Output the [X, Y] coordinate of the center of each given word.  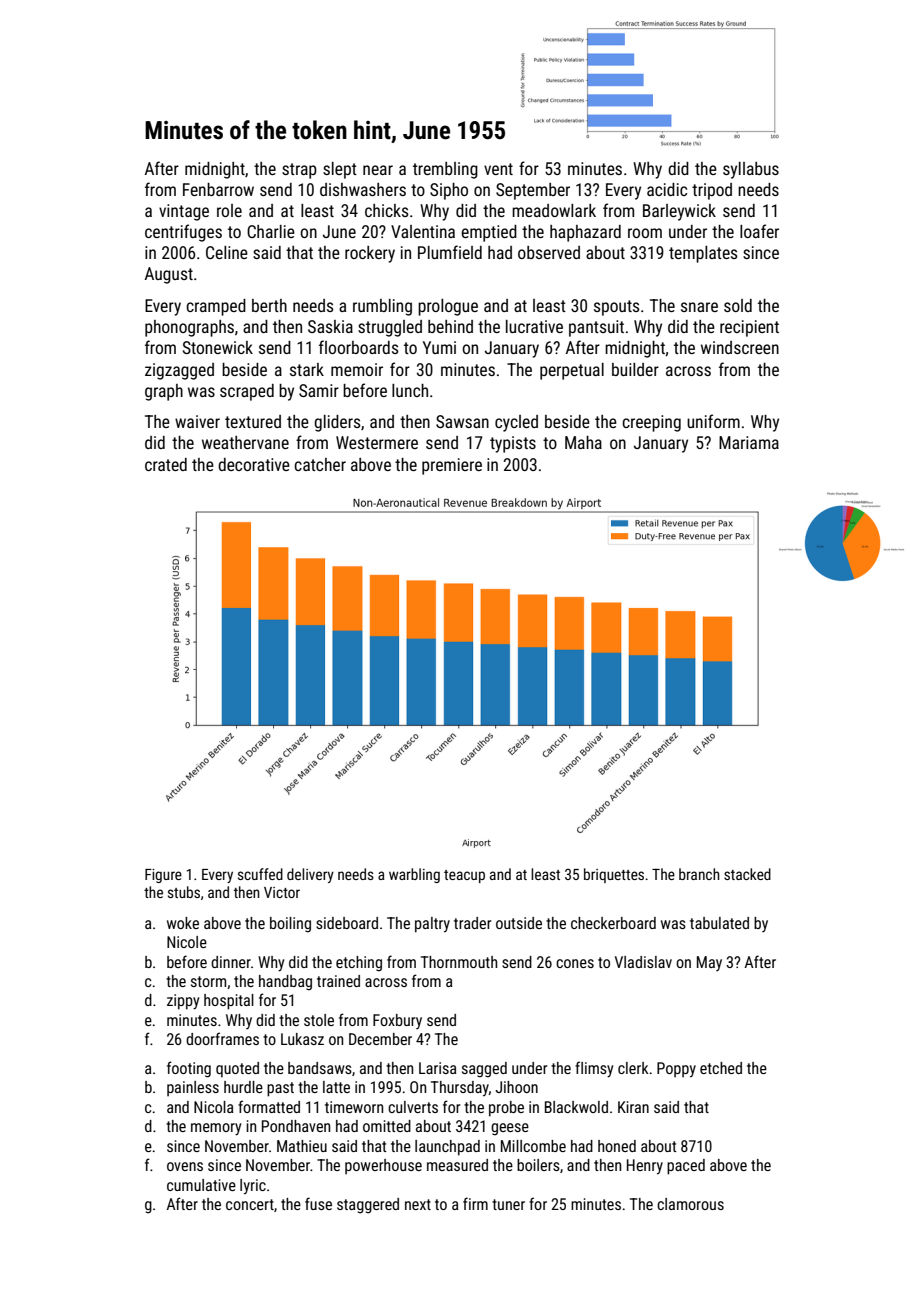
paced [686, 1167]
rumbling [382, 307]
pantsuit [596, 328]
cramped [216, 307]
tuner [508, 1204]
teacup [464, 876]
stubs [184, 892]
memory [216, 1129]
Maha [583, 442]
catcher [320, 464]
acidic [667, 189]
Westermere [377, 442]
